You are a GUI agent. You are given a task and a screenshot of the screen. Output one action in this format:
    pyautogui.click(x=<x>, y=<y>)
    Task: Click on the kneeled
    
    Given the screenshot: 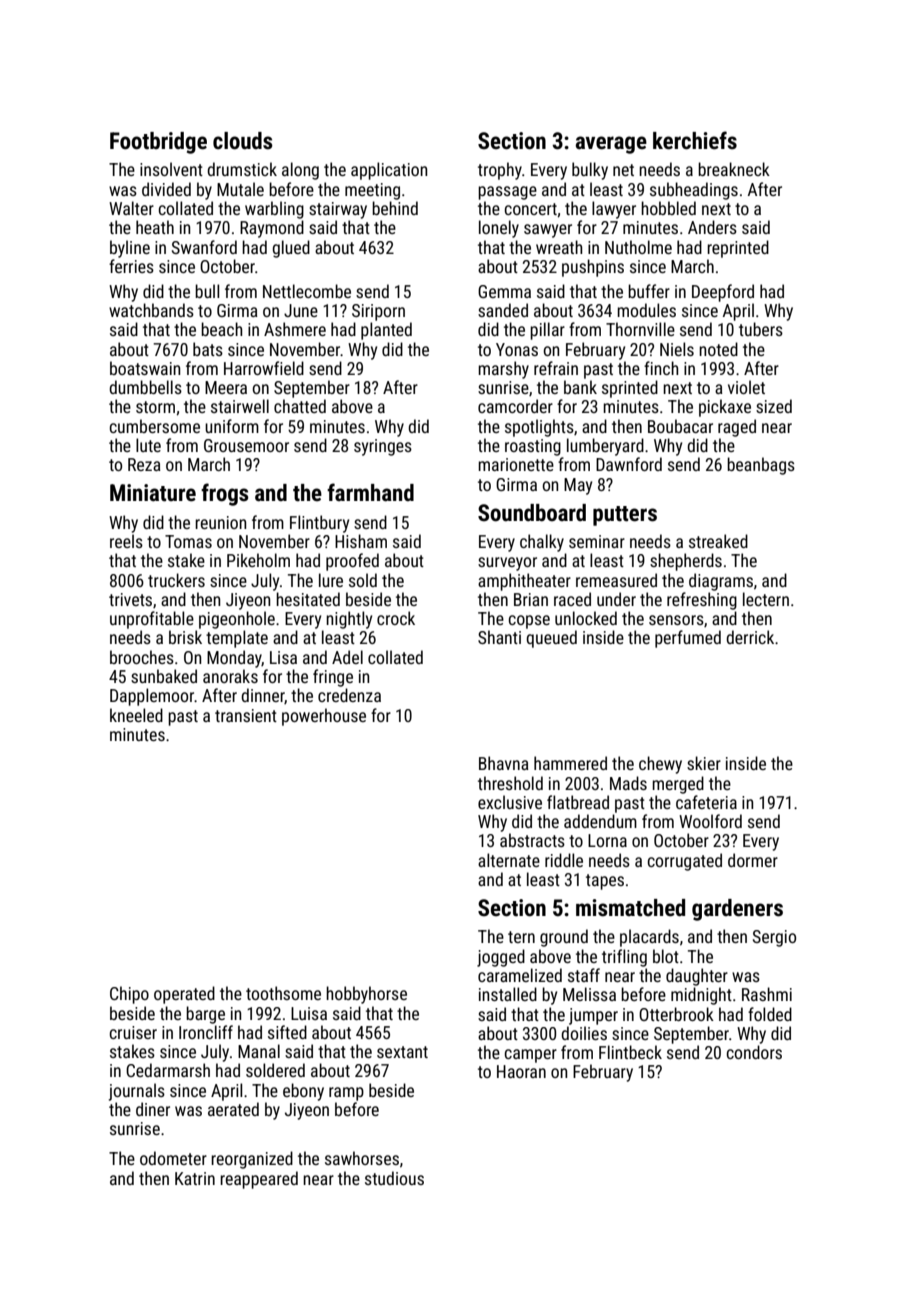 What is the action you would take?
    pyautogui.click(x=136, y=715)
